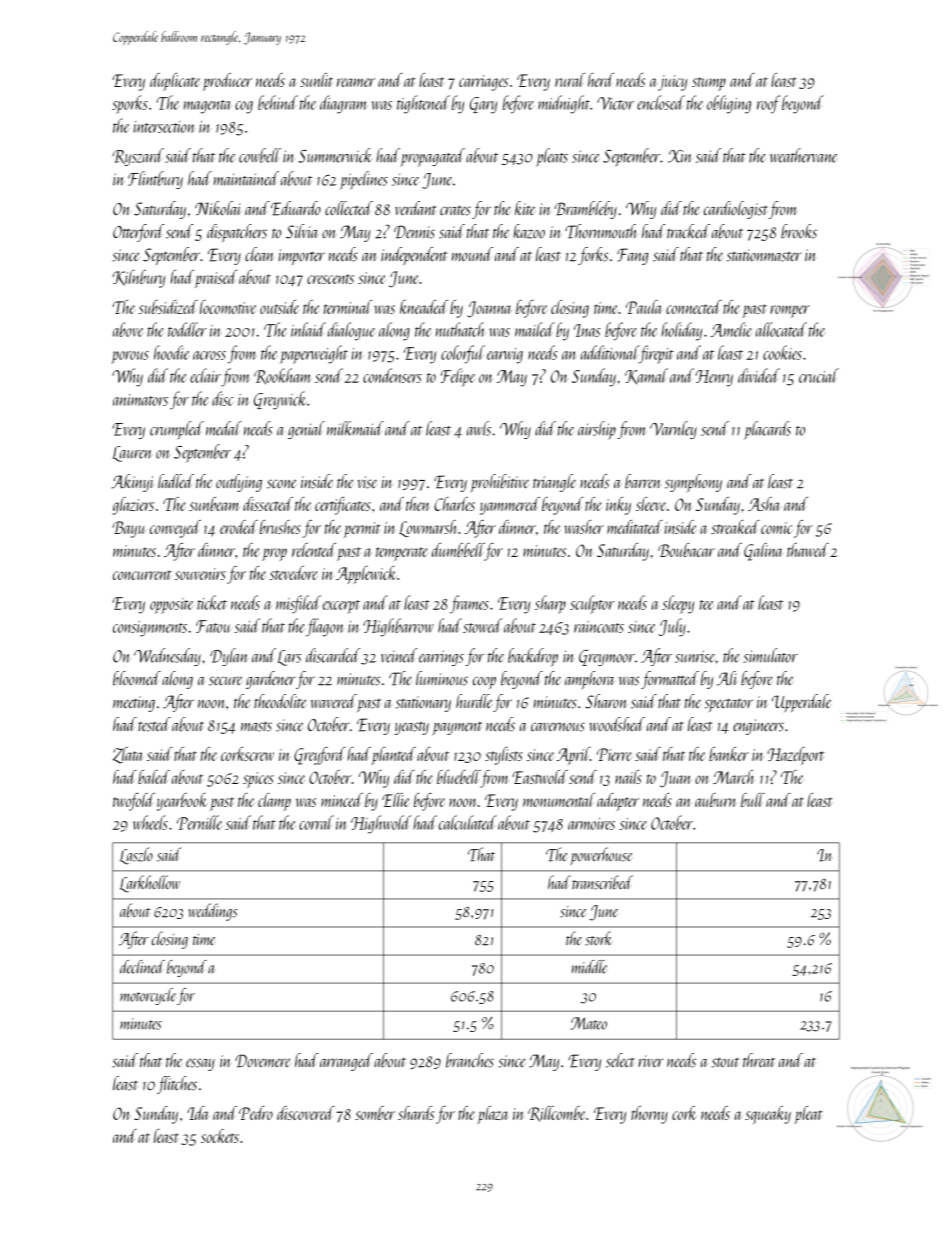 The width and height of the image is (952, 1233). Describe the element at coordinates (177, 430) in the image. I see `crumpled` at that location.
